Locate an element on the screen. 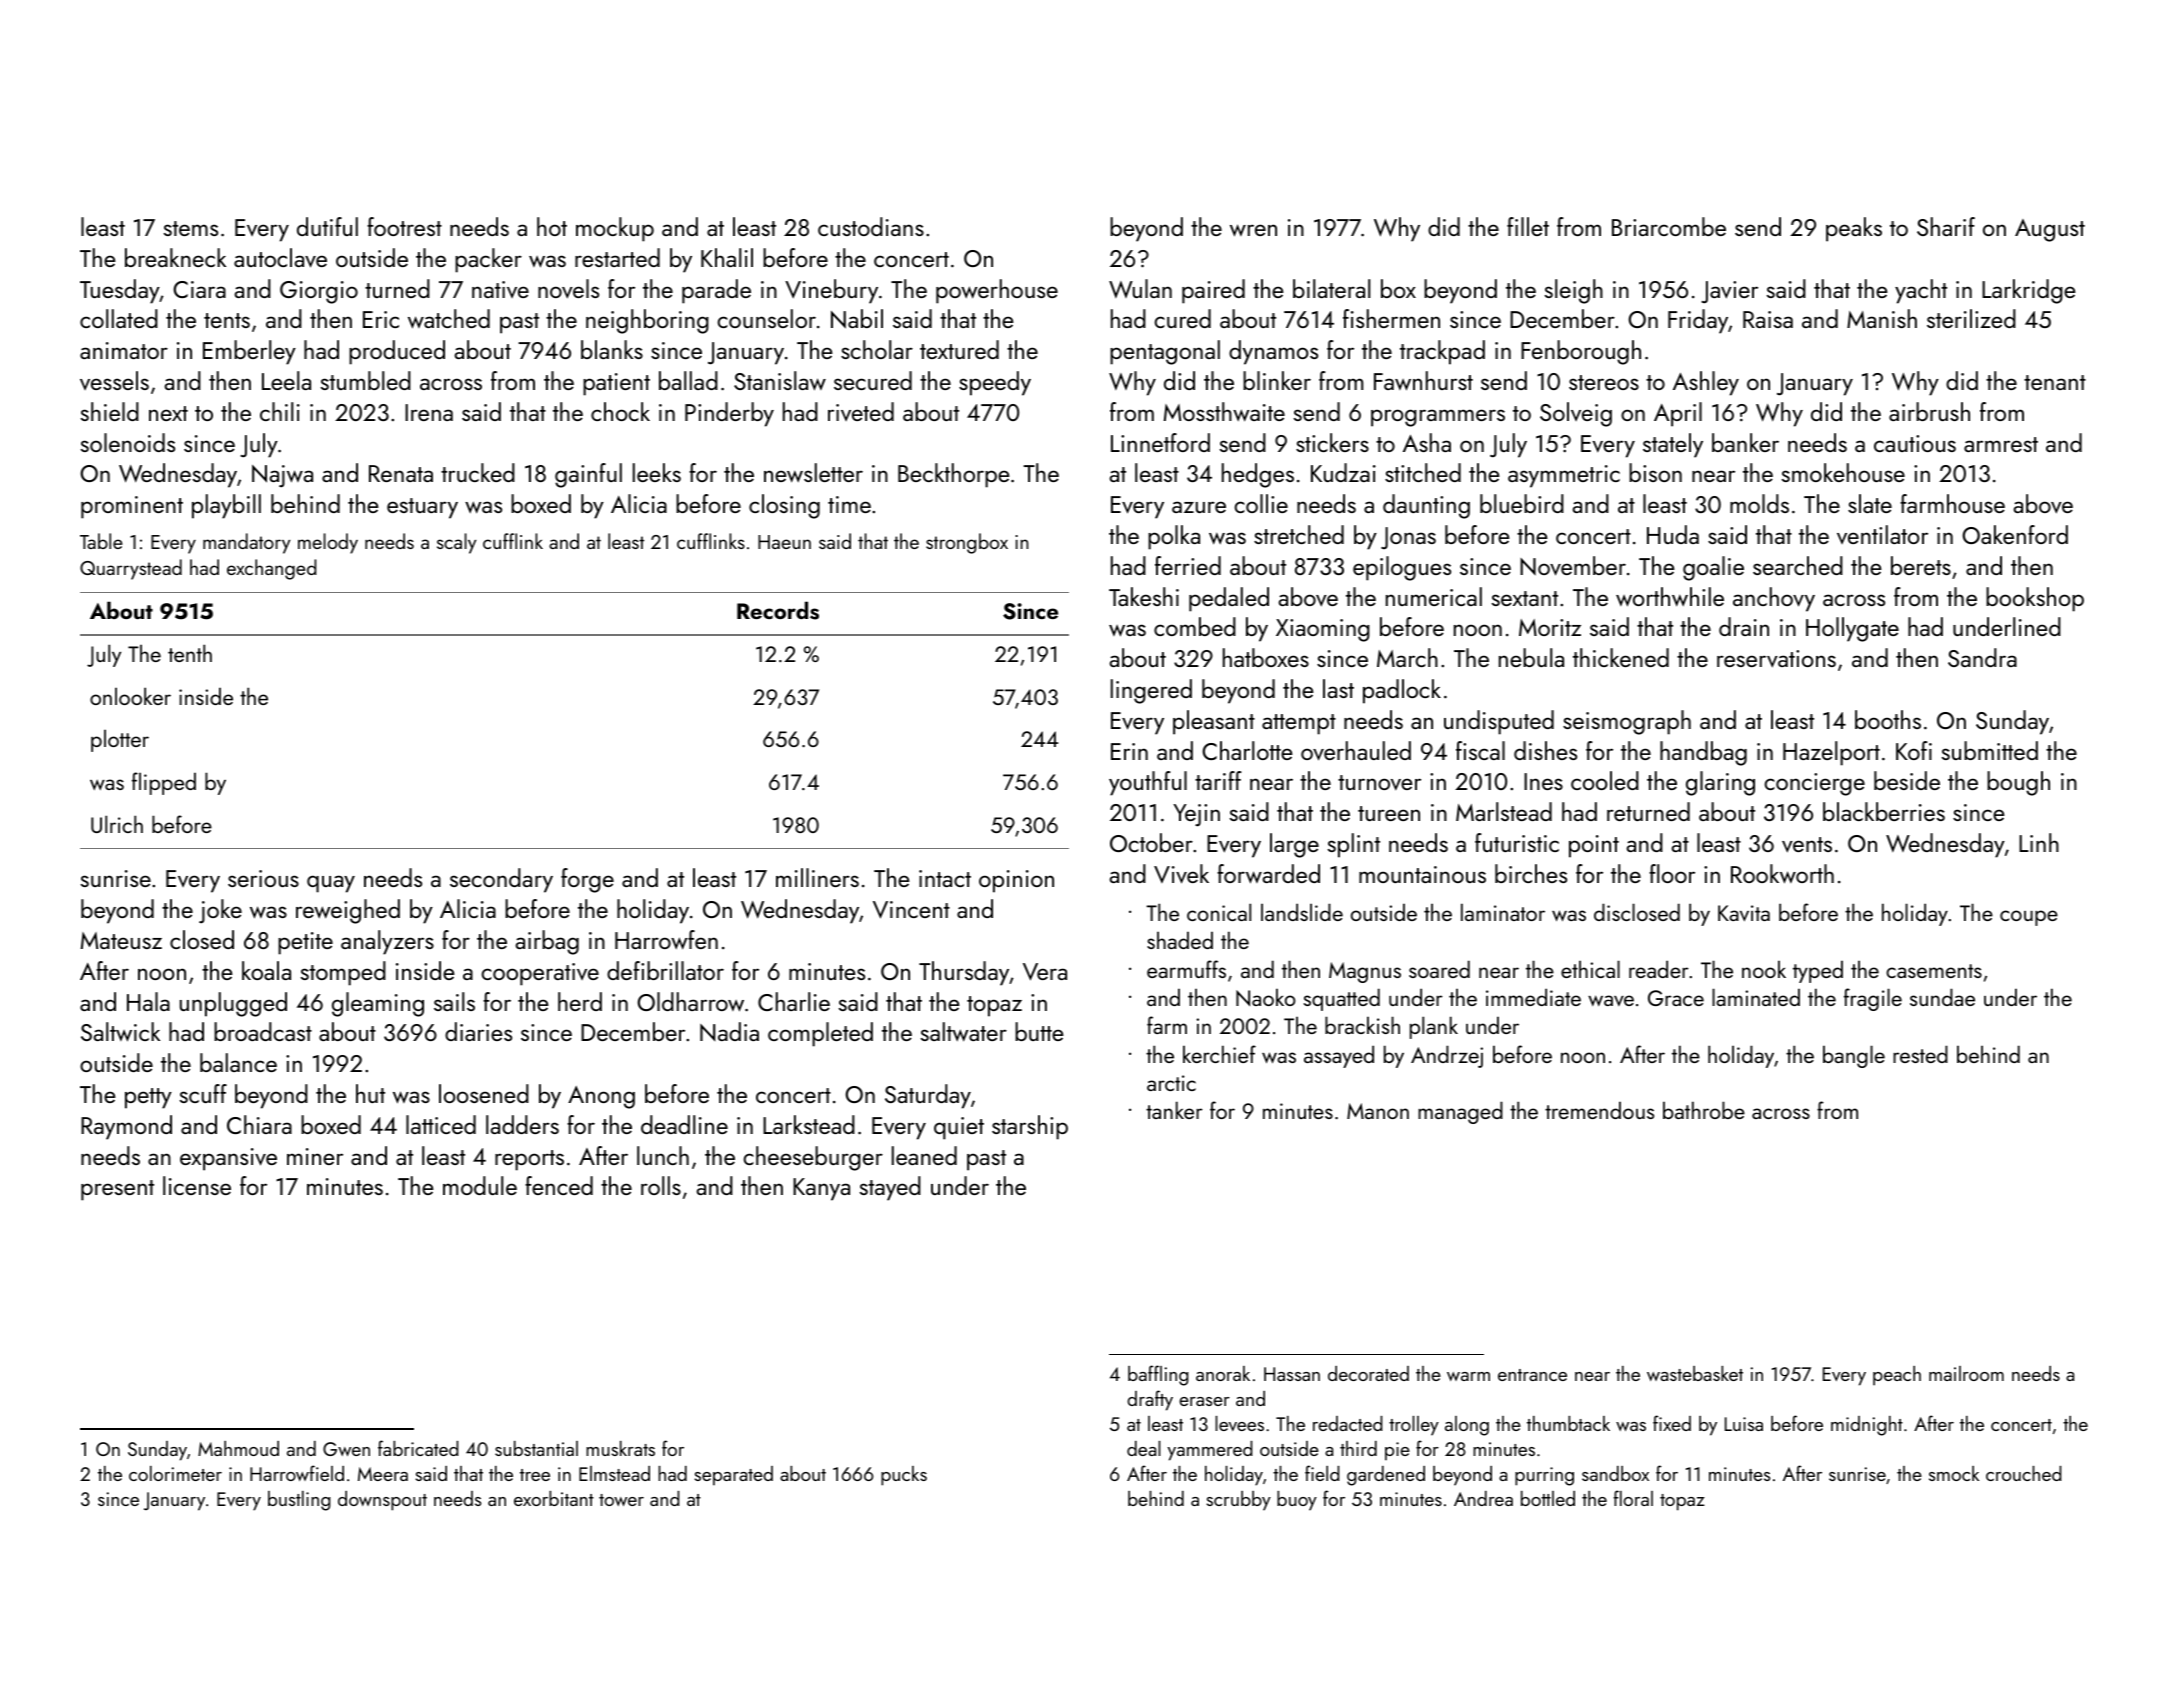 The width and height of the screenshot is (2178, 1683). colorimeter is located at coordinates (175, 1473).
